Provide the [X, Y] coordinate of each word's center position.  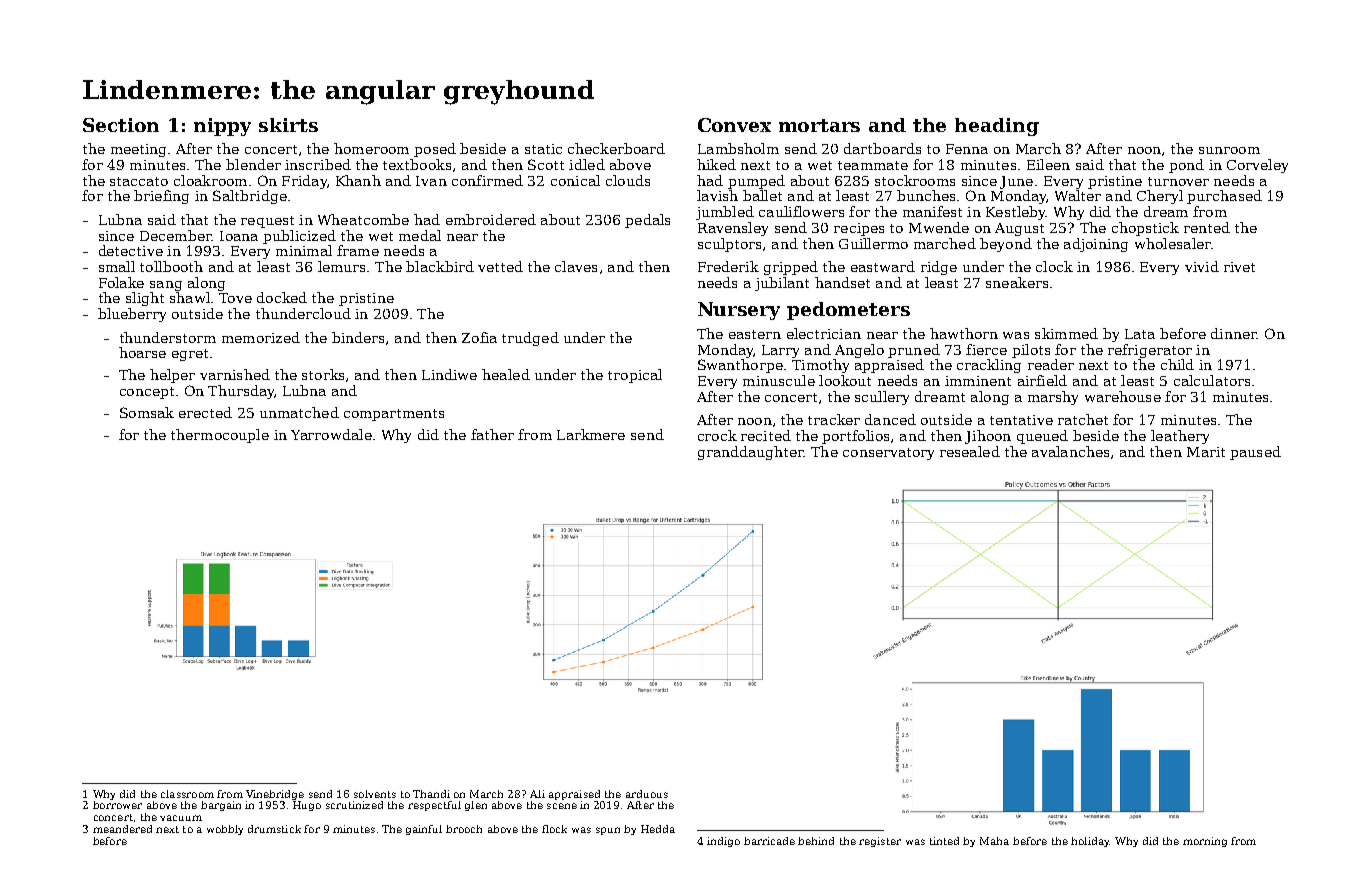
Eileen [1048, 164]
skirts [288, 125]
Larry [780, 351]
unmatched [299, 412]
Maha [994, 841]
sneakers [1017, 282]
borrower [117, 805]
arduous [647, 794]
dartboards [882, 148]
